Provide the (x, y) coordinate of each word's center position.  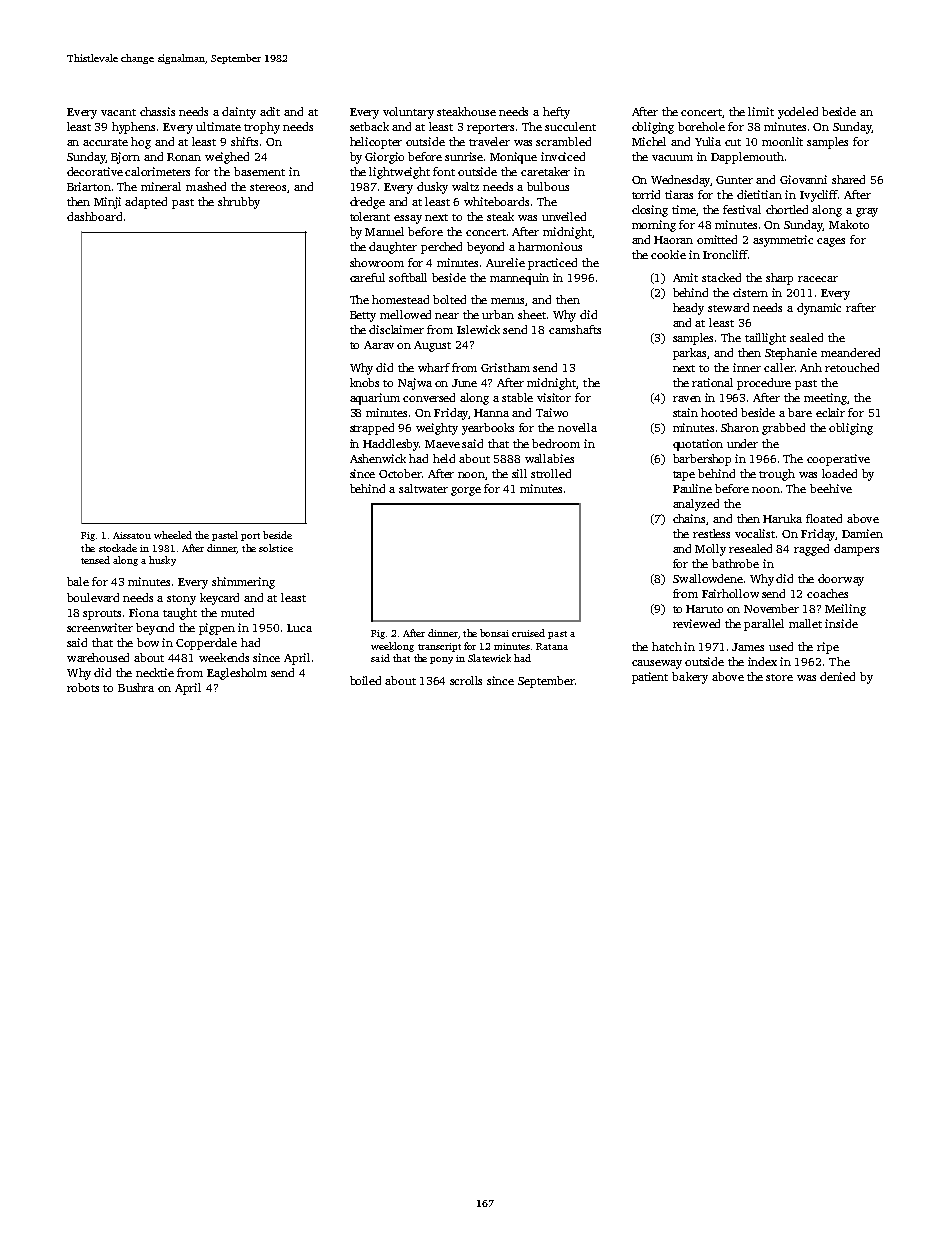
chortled (787, 209)
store (779, 677)
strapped (372, 429)
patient (650, 678)
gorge (466, 491)
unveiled (564, 216)
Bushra (136, 687)
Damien (862, 533)
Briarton (89, 186)
